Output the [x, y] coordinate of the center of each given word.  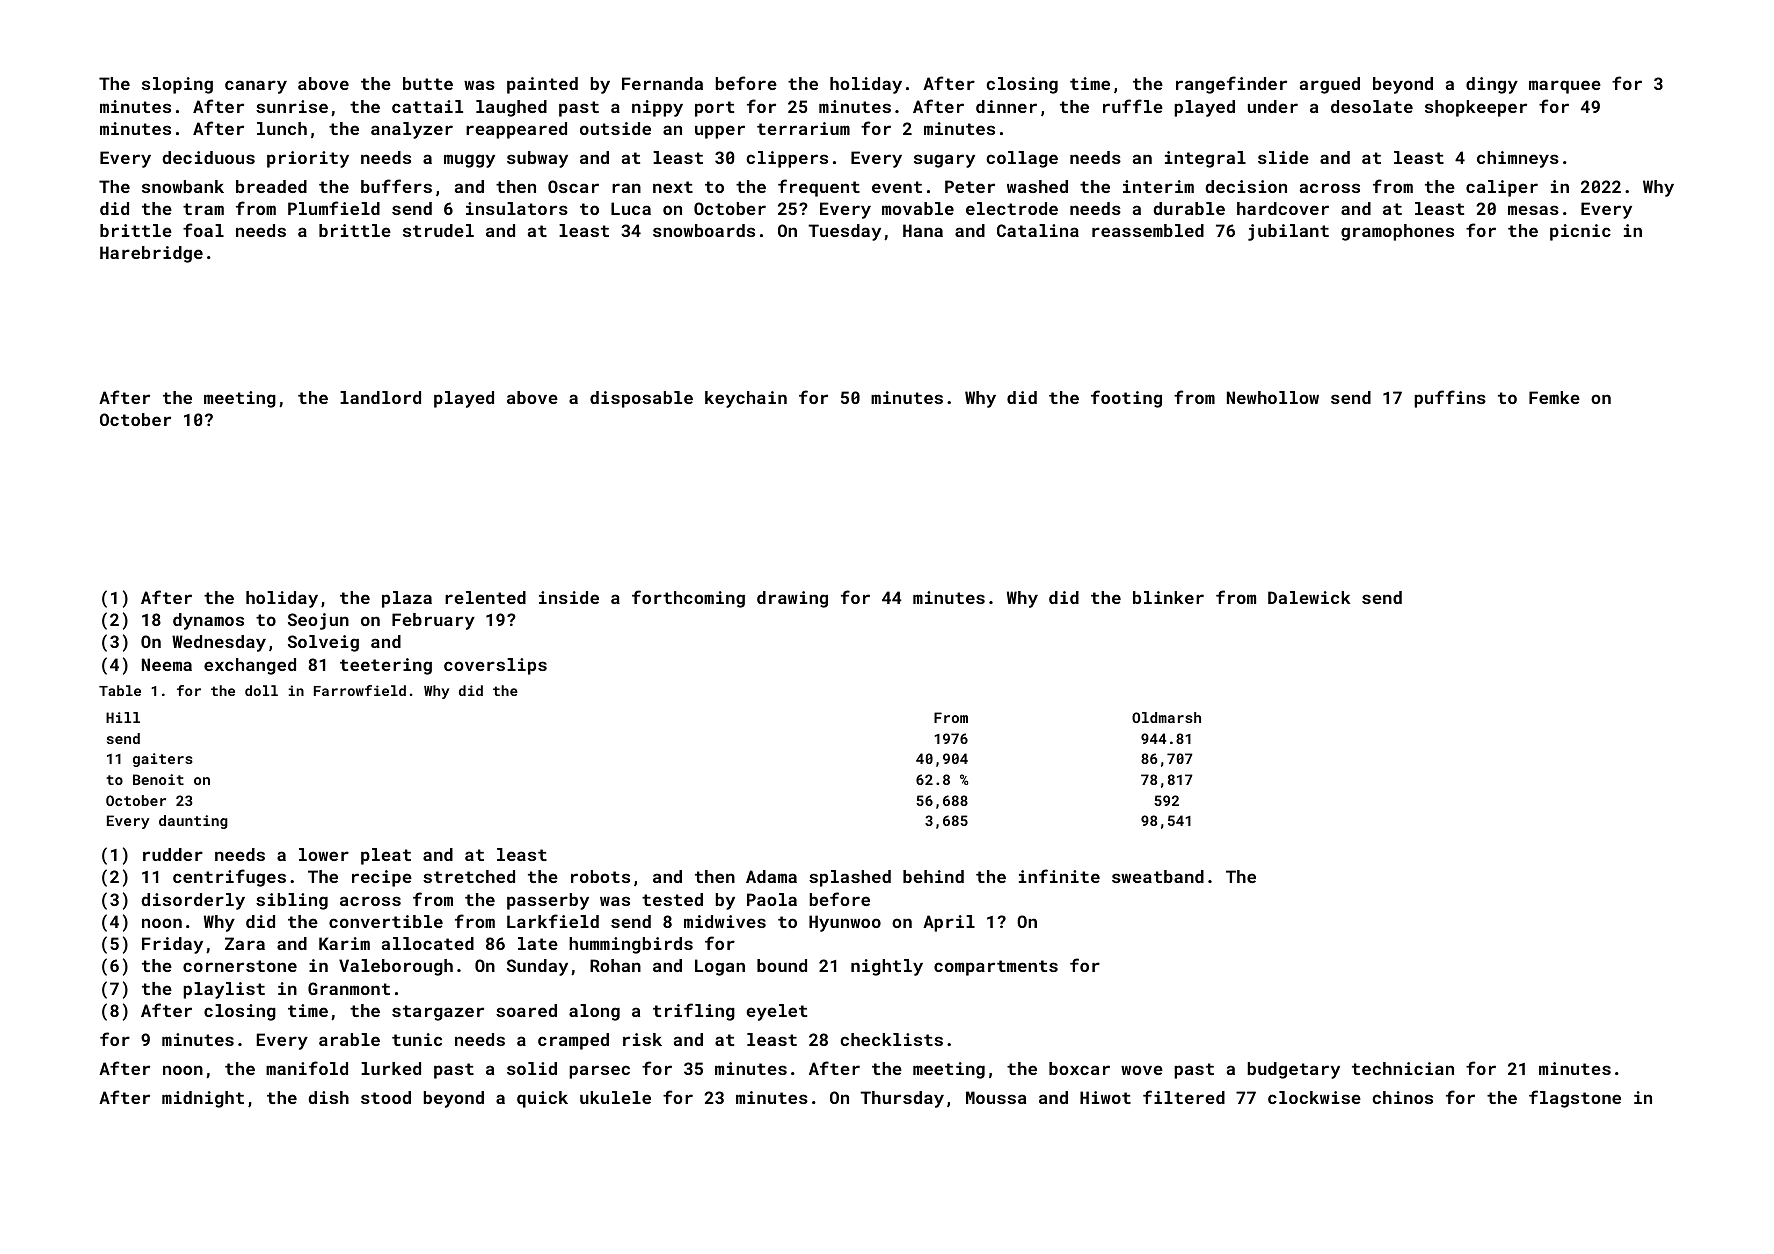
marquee [1565, 87]
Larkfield [553, 921]
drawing [792, 599]
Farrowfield [360, 690]
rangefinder [1231, 85]
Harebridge [151, 254]
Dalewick [1309, 597]
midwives [725, 921]
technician [1403, 1068]
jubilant [1288, 232]
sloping [177, 85]
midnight [203, 1099]
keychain [746, 399]
